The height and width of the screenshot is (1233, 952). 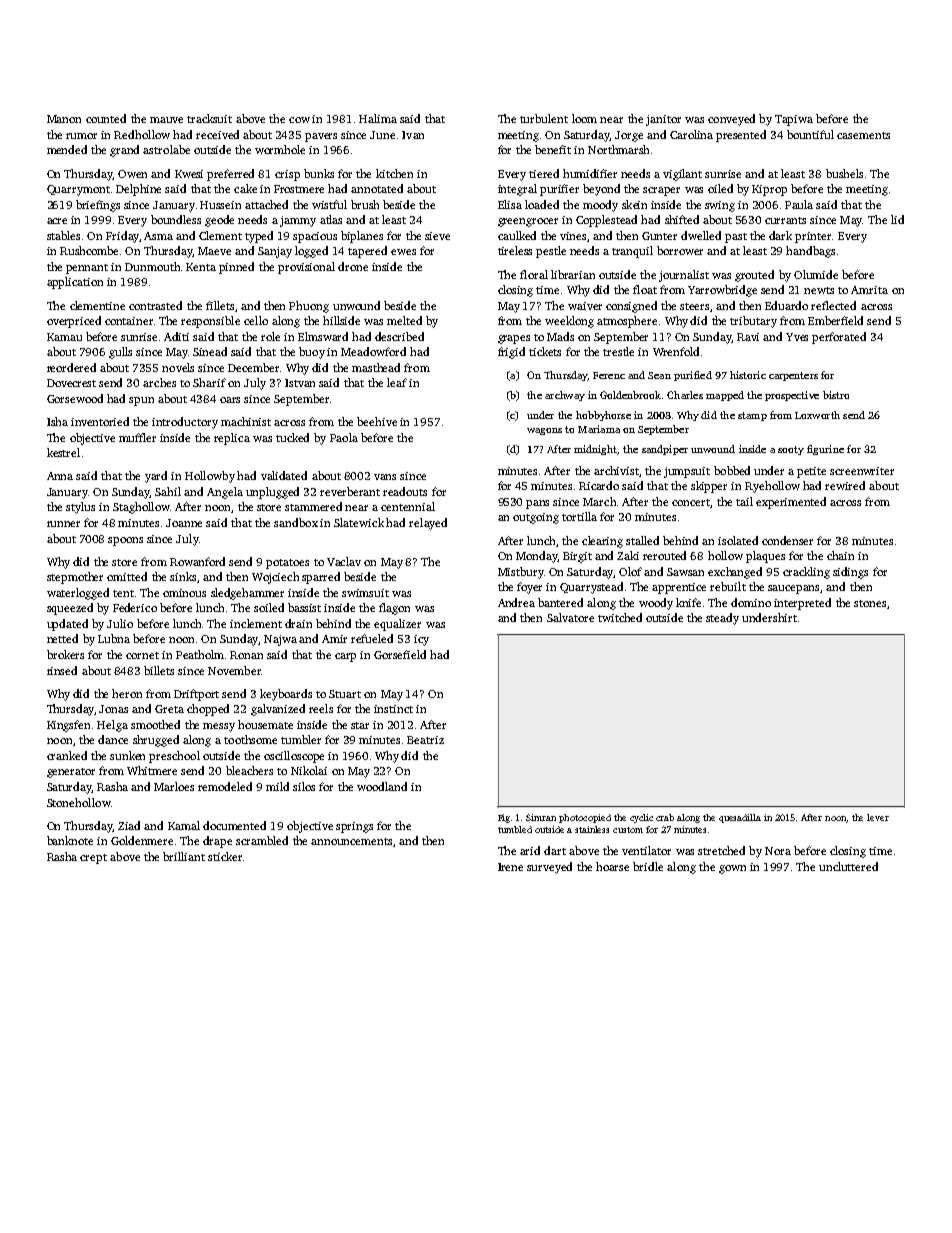 What do you see at coordinates (68, 726) in the screenshot?
I see `Kingsfen` at bounding box center [68, 726].
